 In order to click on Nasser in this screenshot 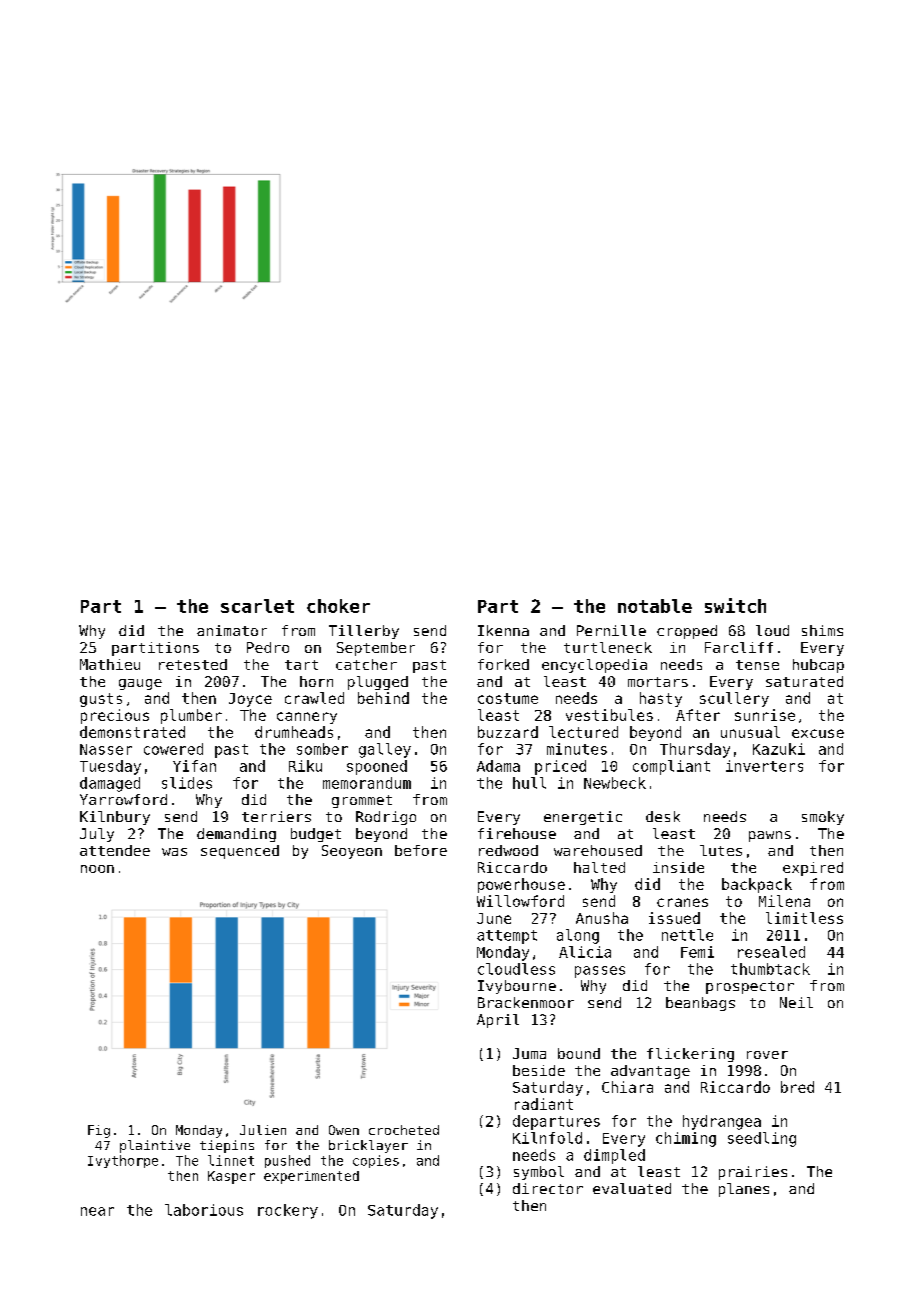, I will do `click(106, 749)`.
